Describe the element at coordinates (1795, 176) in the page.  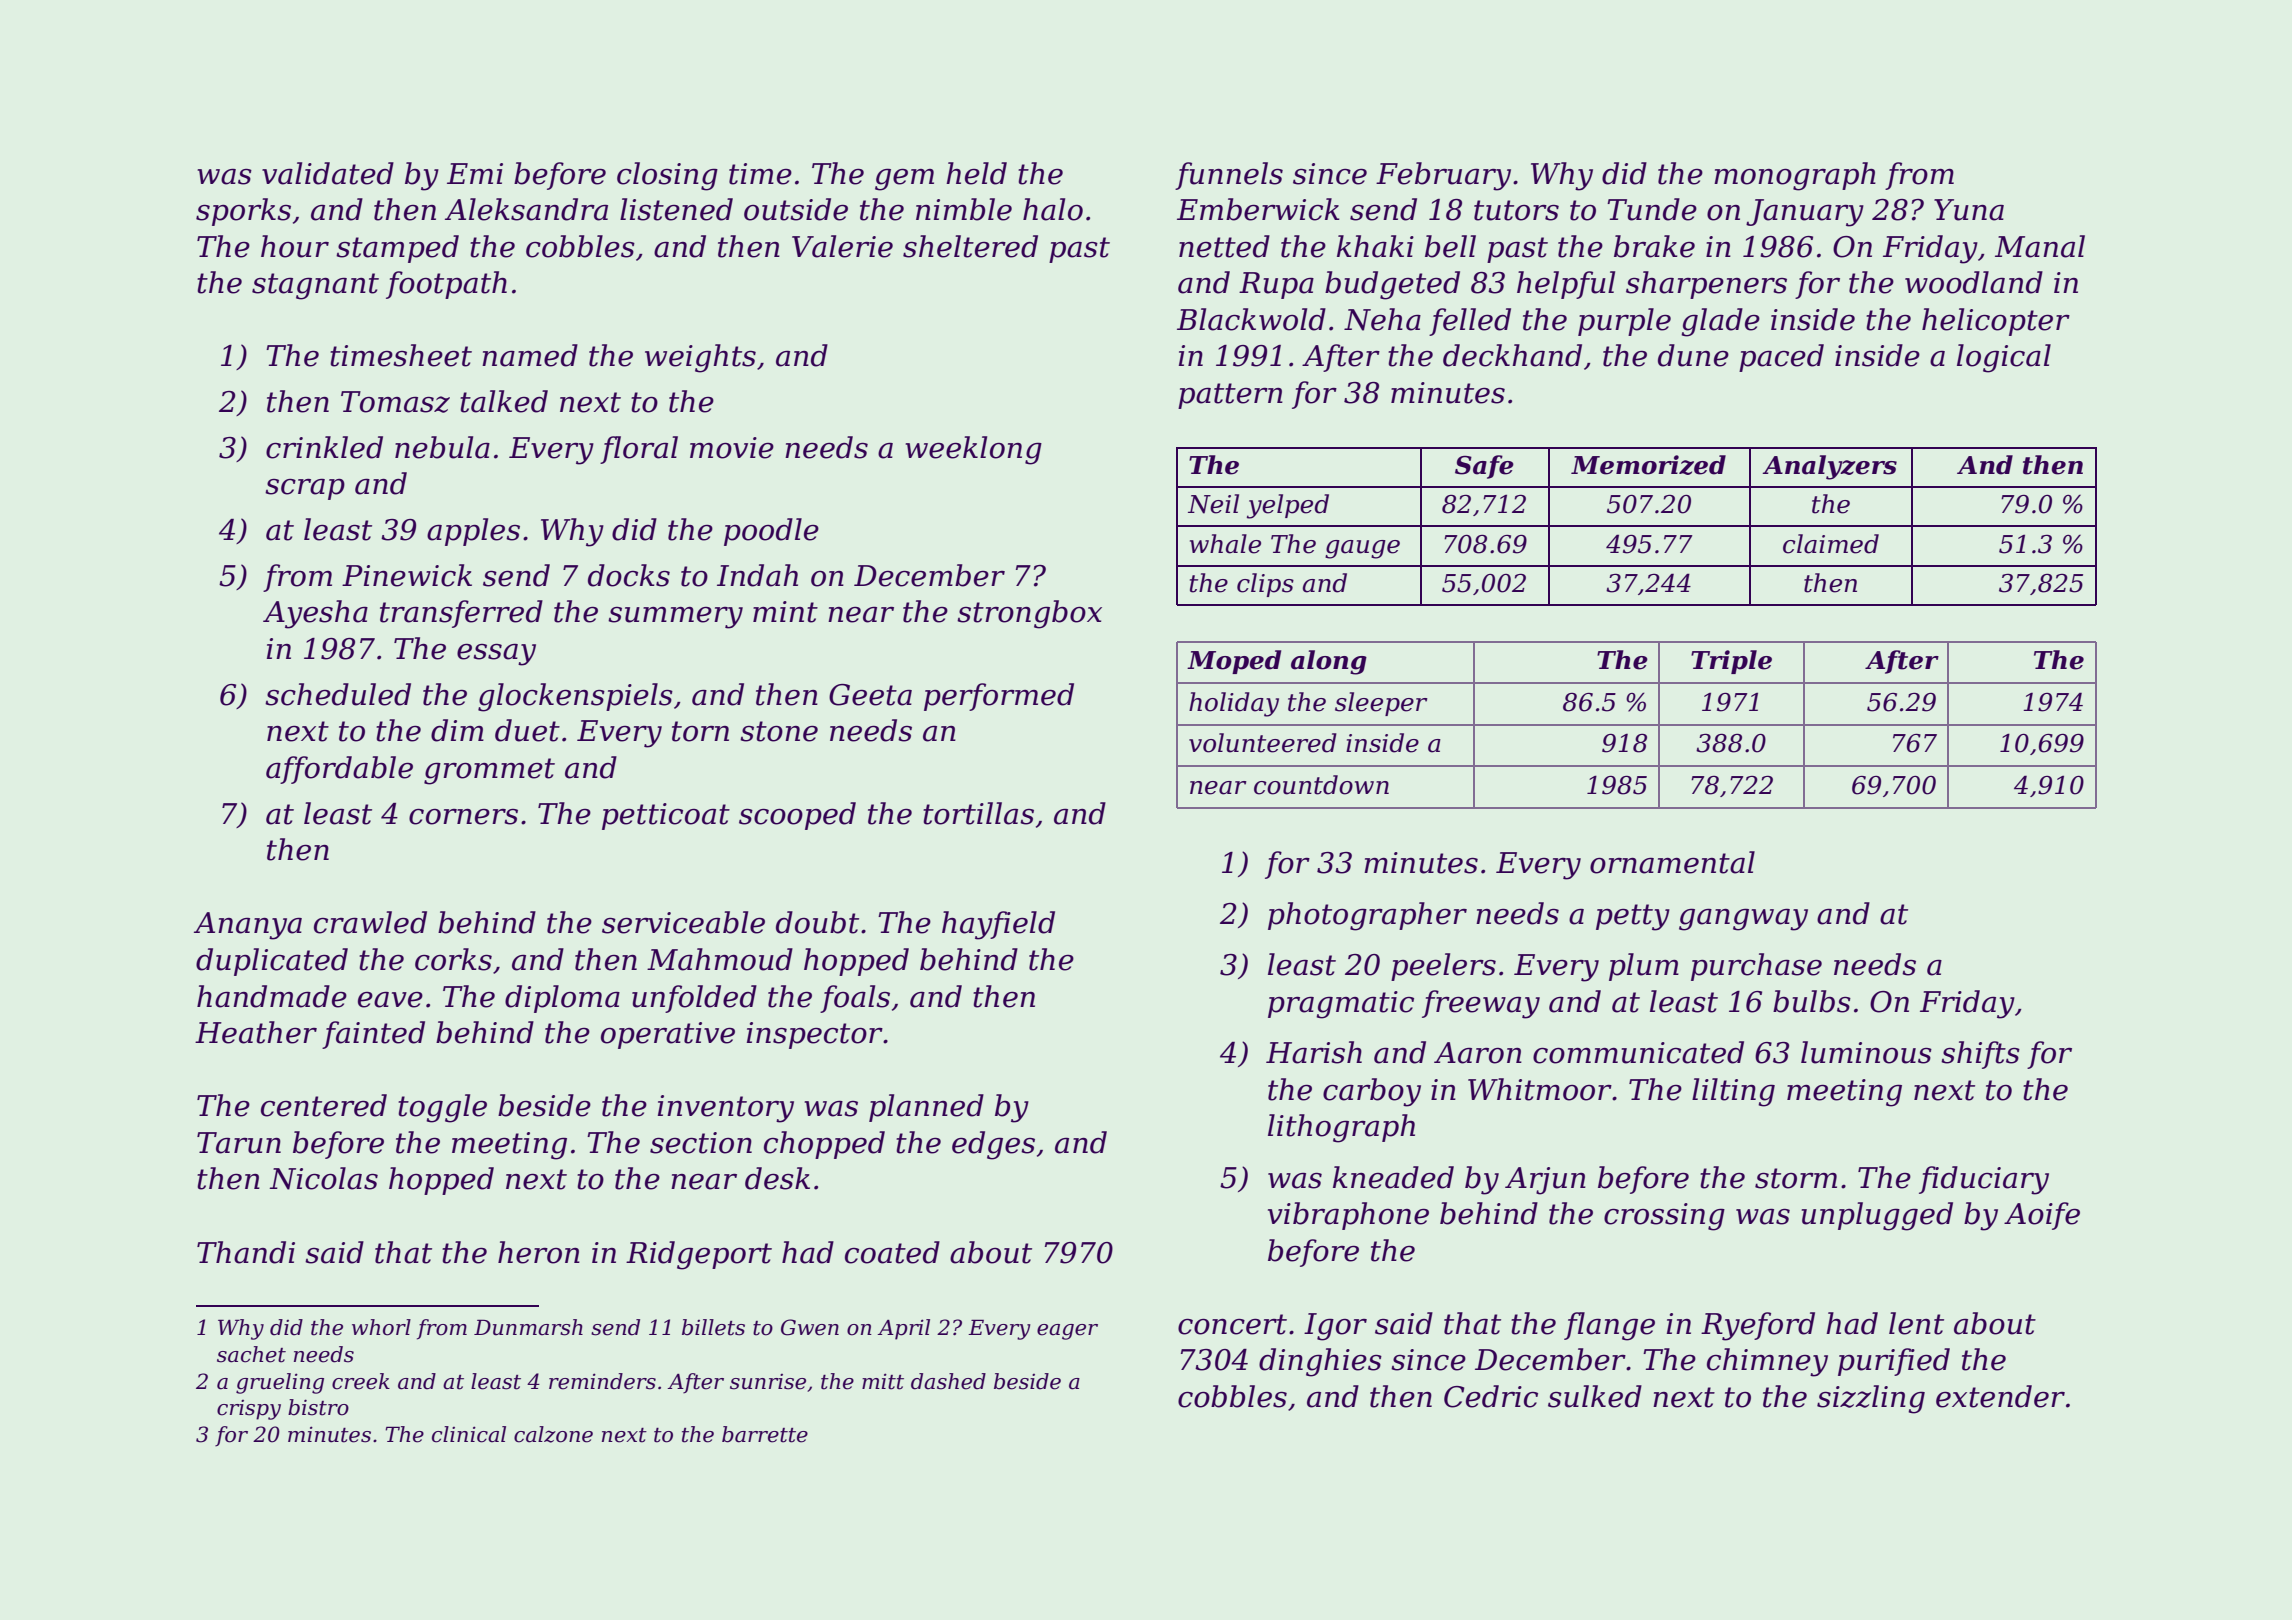
I see `monograph` at that location.
